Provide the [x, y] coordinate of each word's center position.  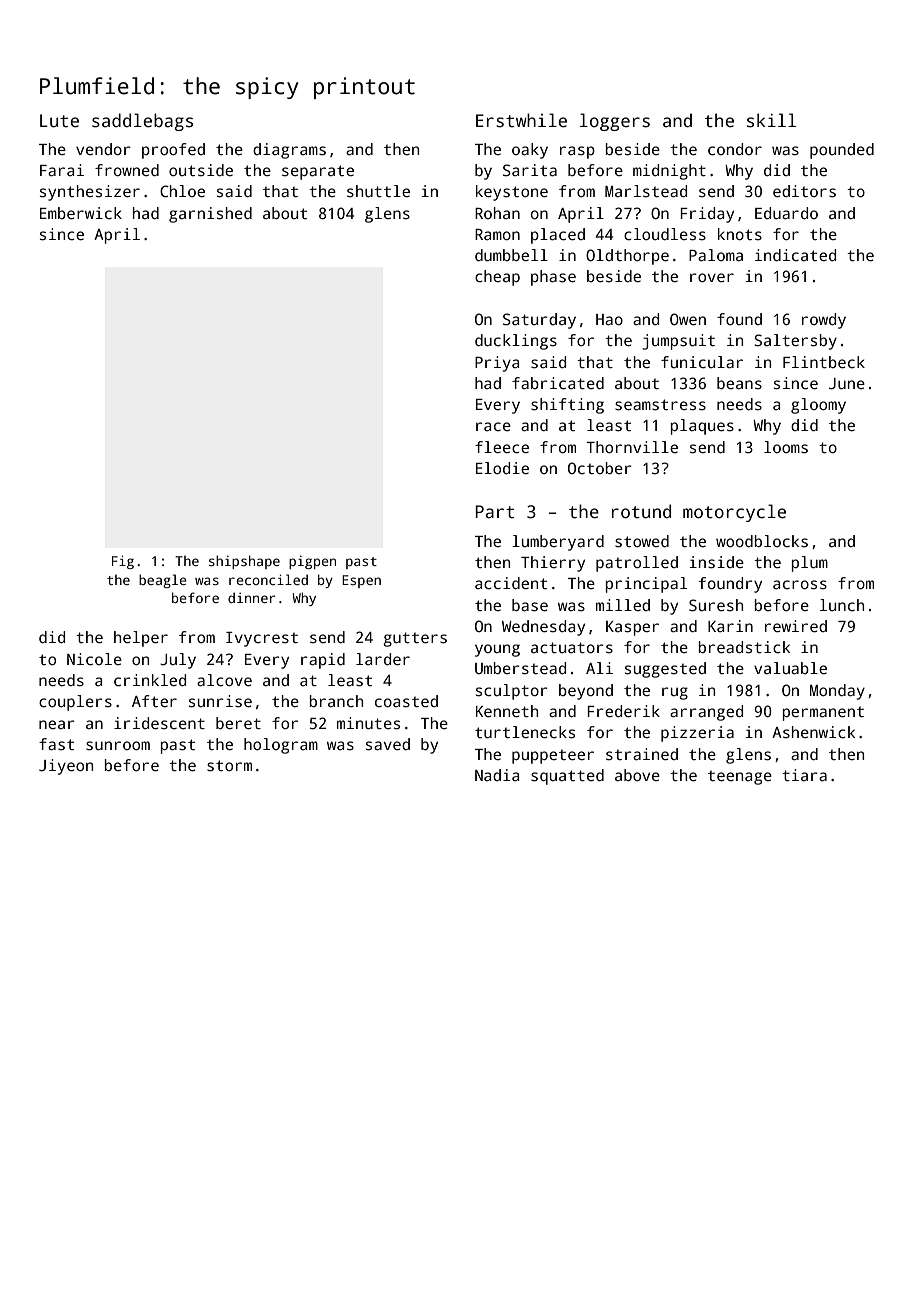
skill [771, 120]
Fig [123, 562]
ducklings [516, 342]
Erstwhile [521, 120]
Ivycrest [262, 639]
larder [383, 659]
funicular [702, 362]
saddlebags [142, 122]
